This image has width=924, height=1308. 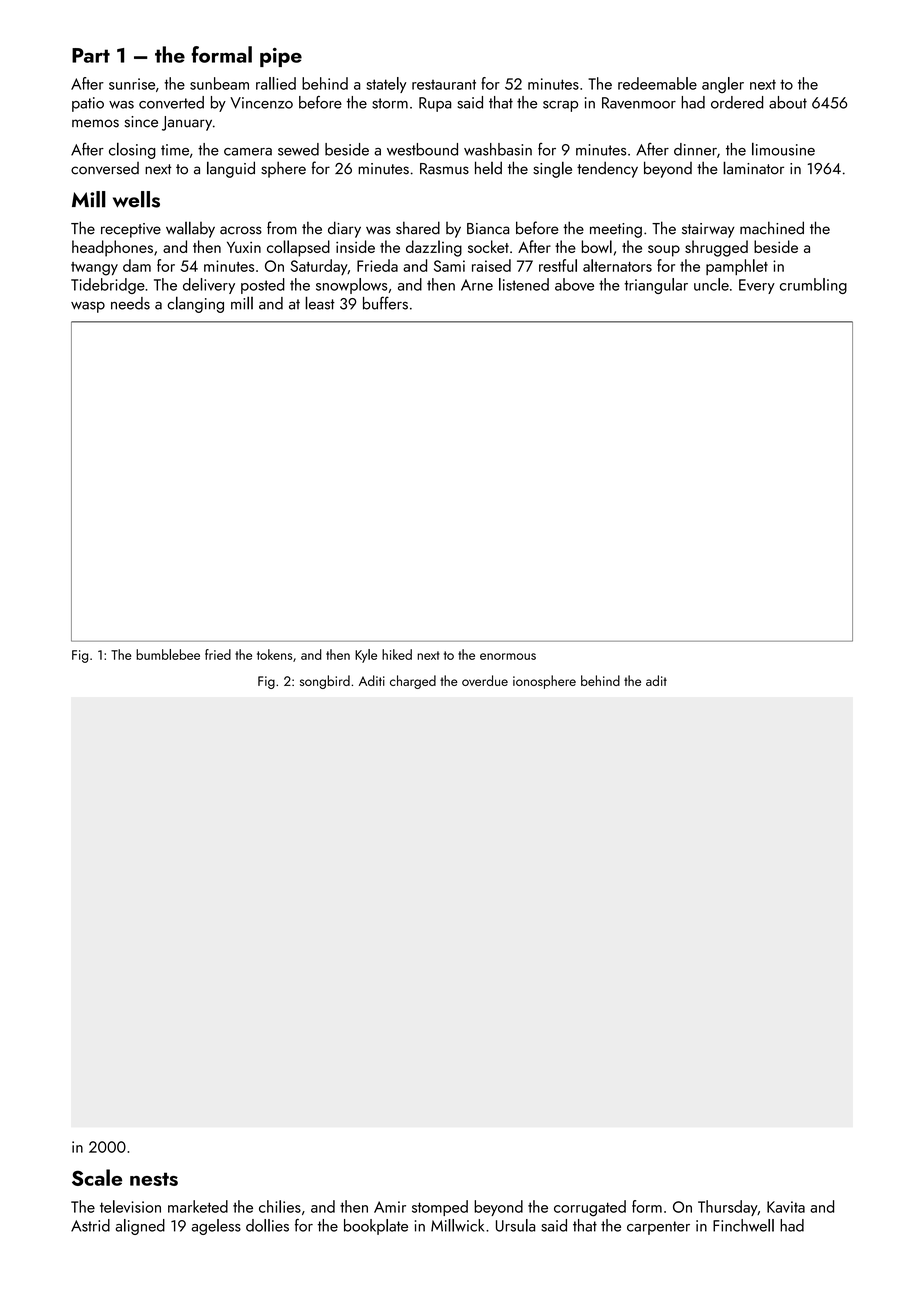 I want to click on redeemable, so click(x=657, y=83).
